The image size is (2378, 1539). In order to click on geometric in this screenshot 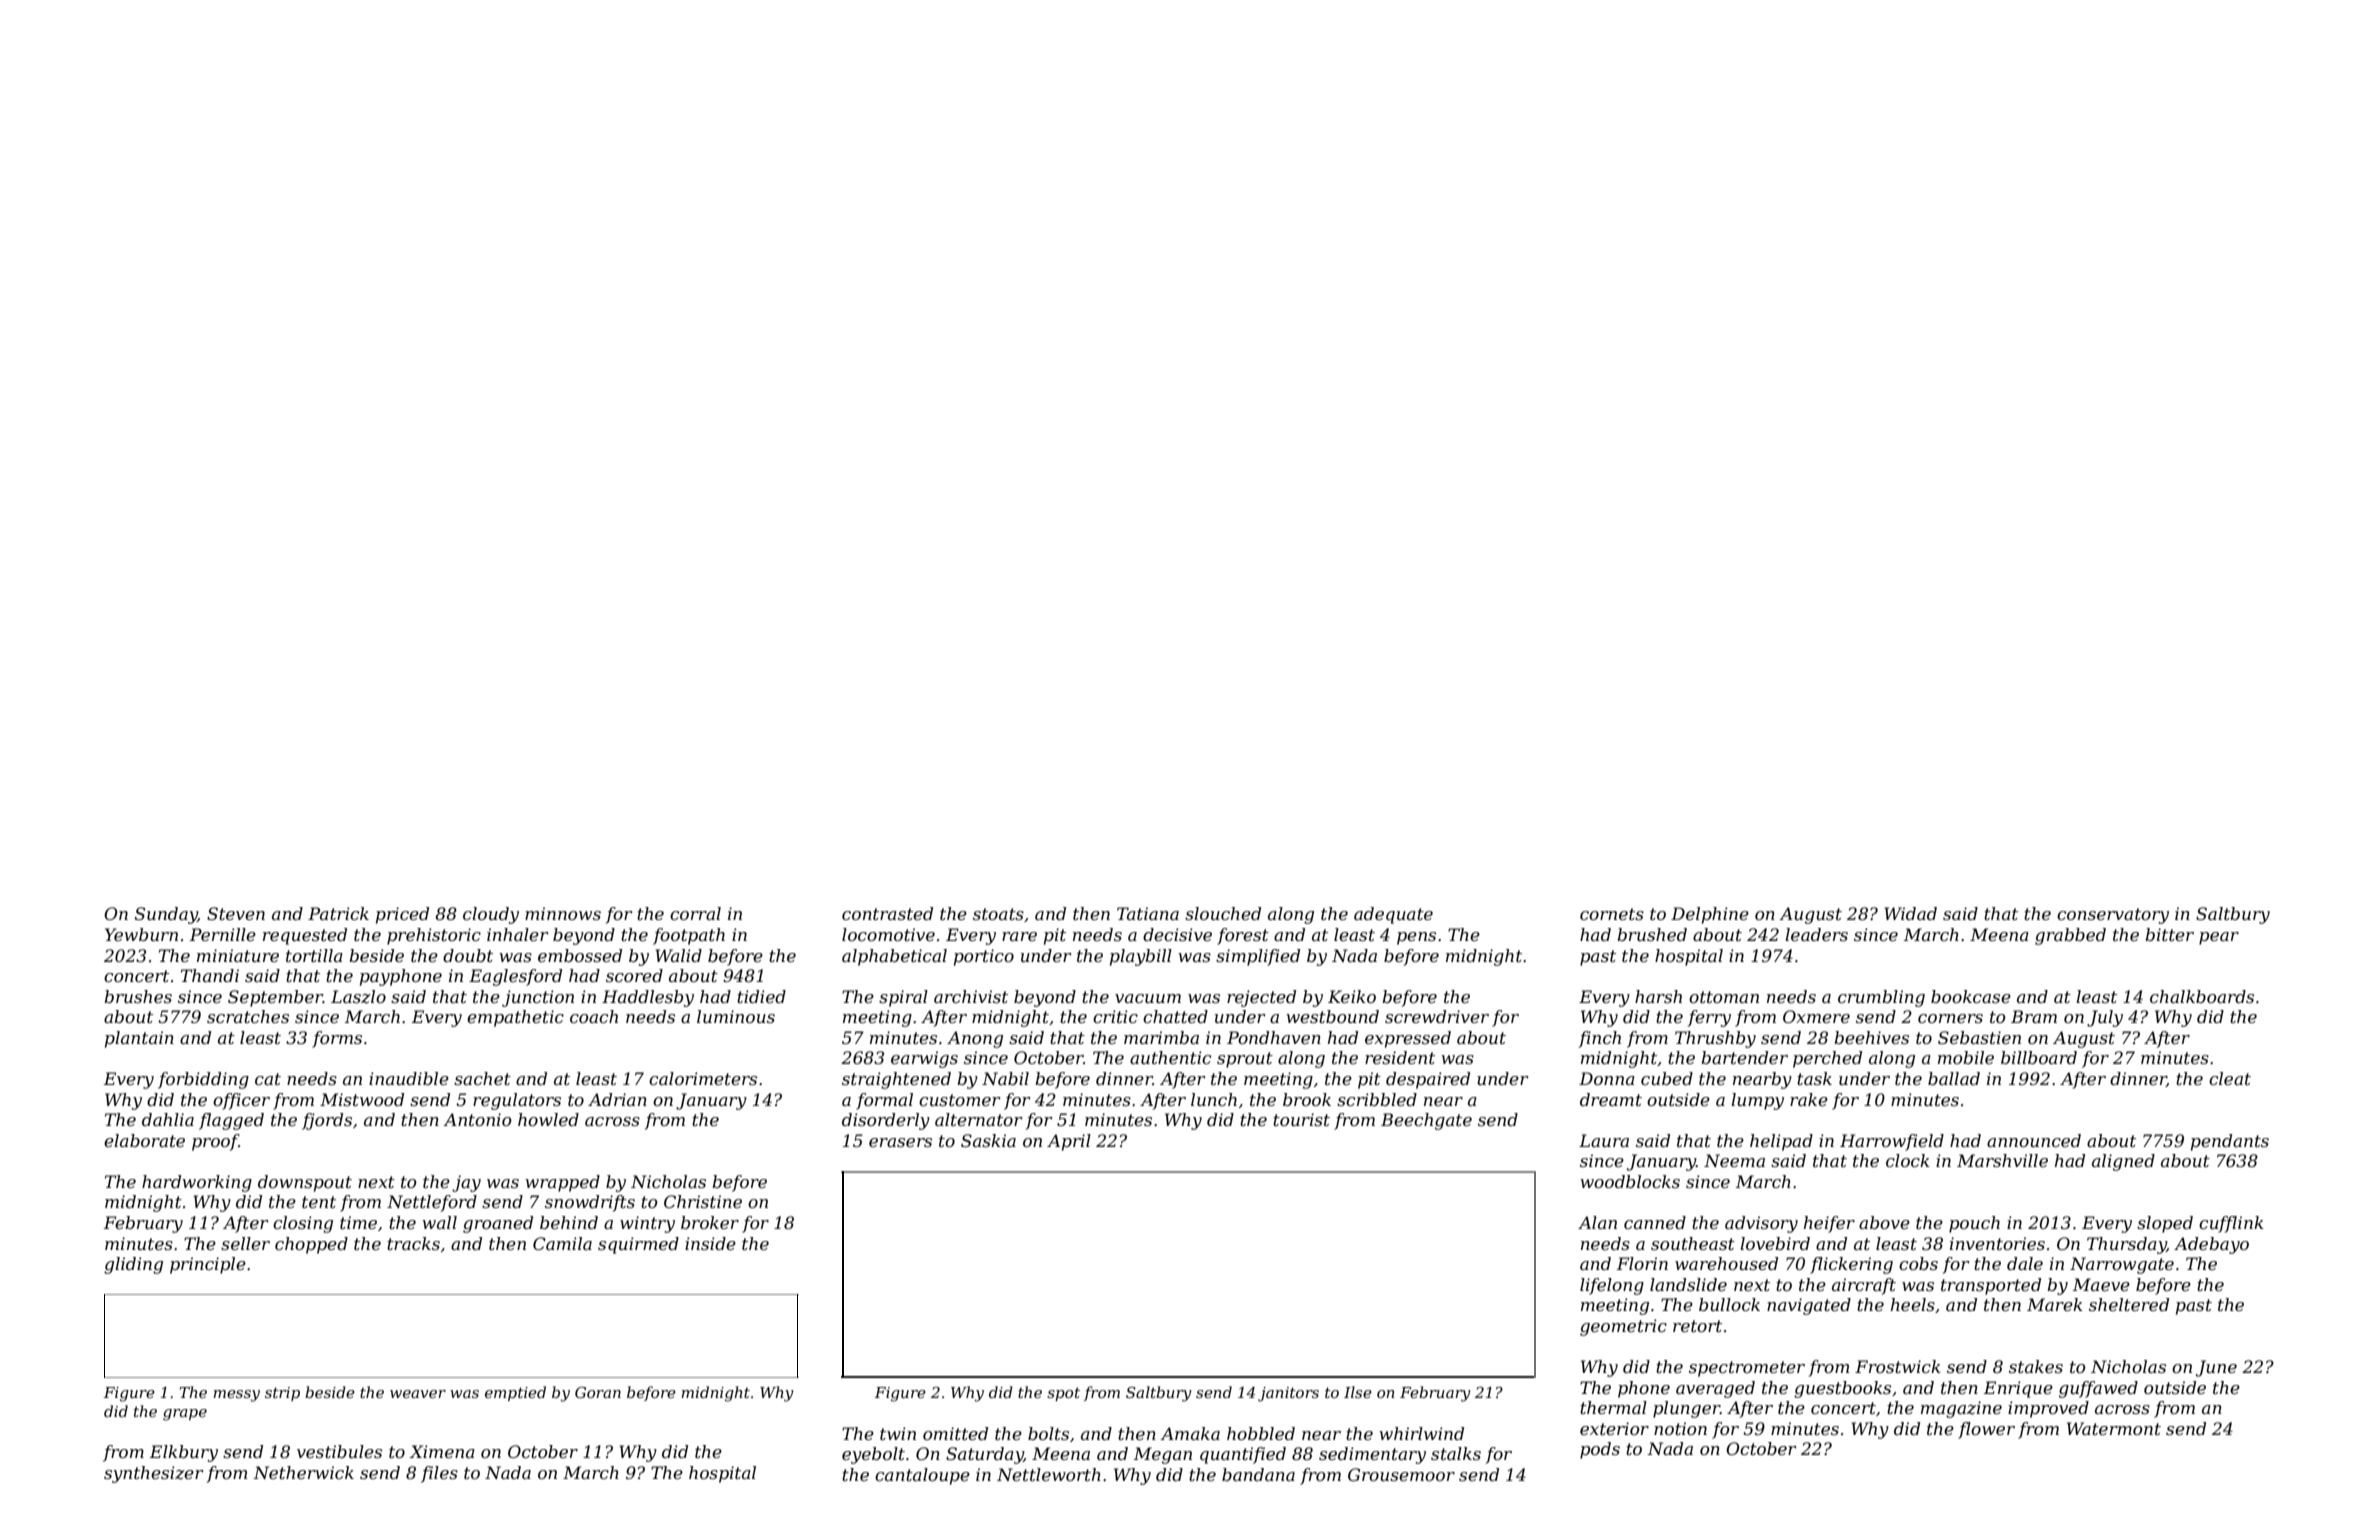, I will do `click(1623, 1327)`.
